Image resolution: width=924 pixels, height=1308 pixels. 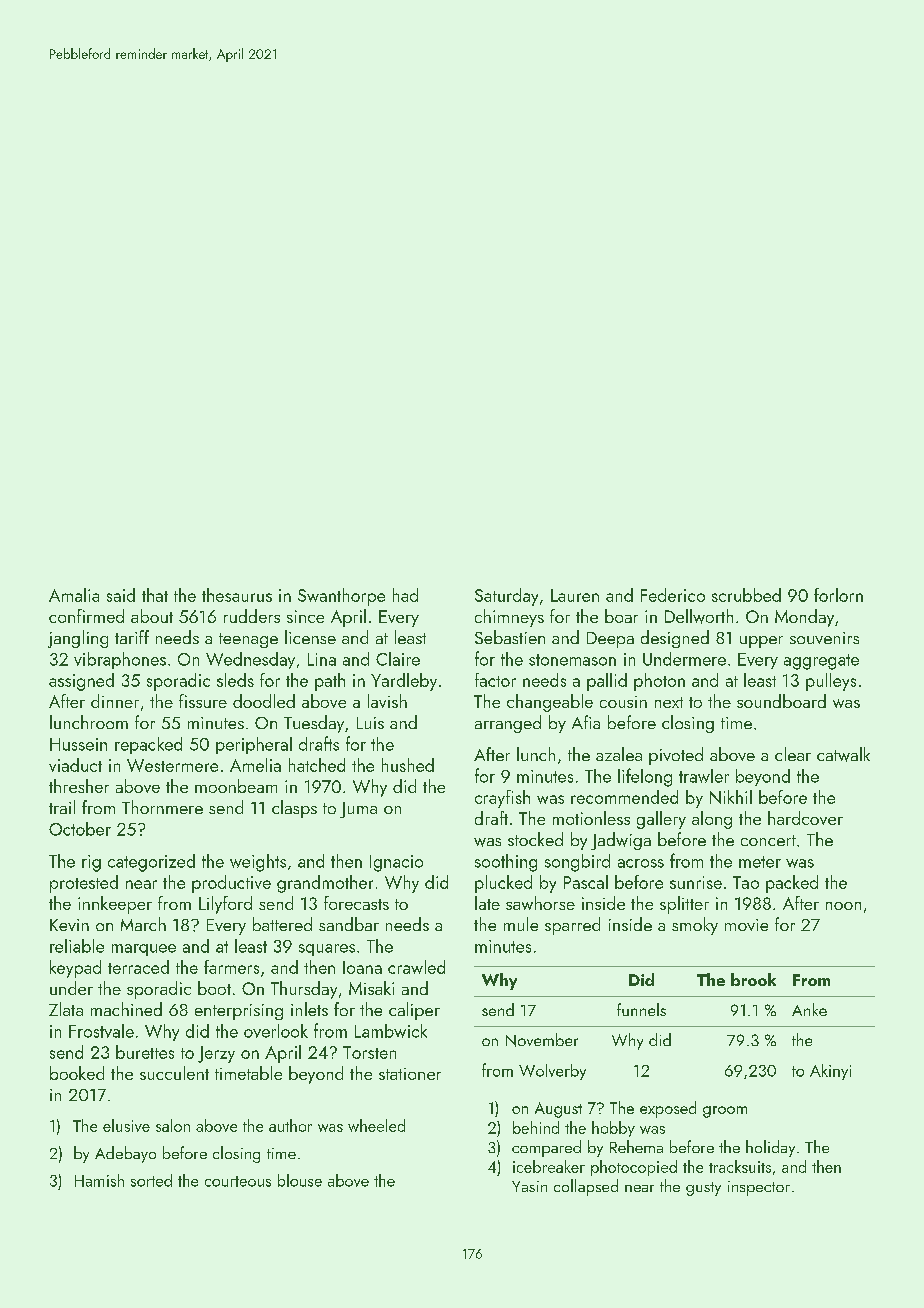 What do you see at coordinates (396, 863) in the page?
I see `Ignacio` at bounding box center [396, 863].
